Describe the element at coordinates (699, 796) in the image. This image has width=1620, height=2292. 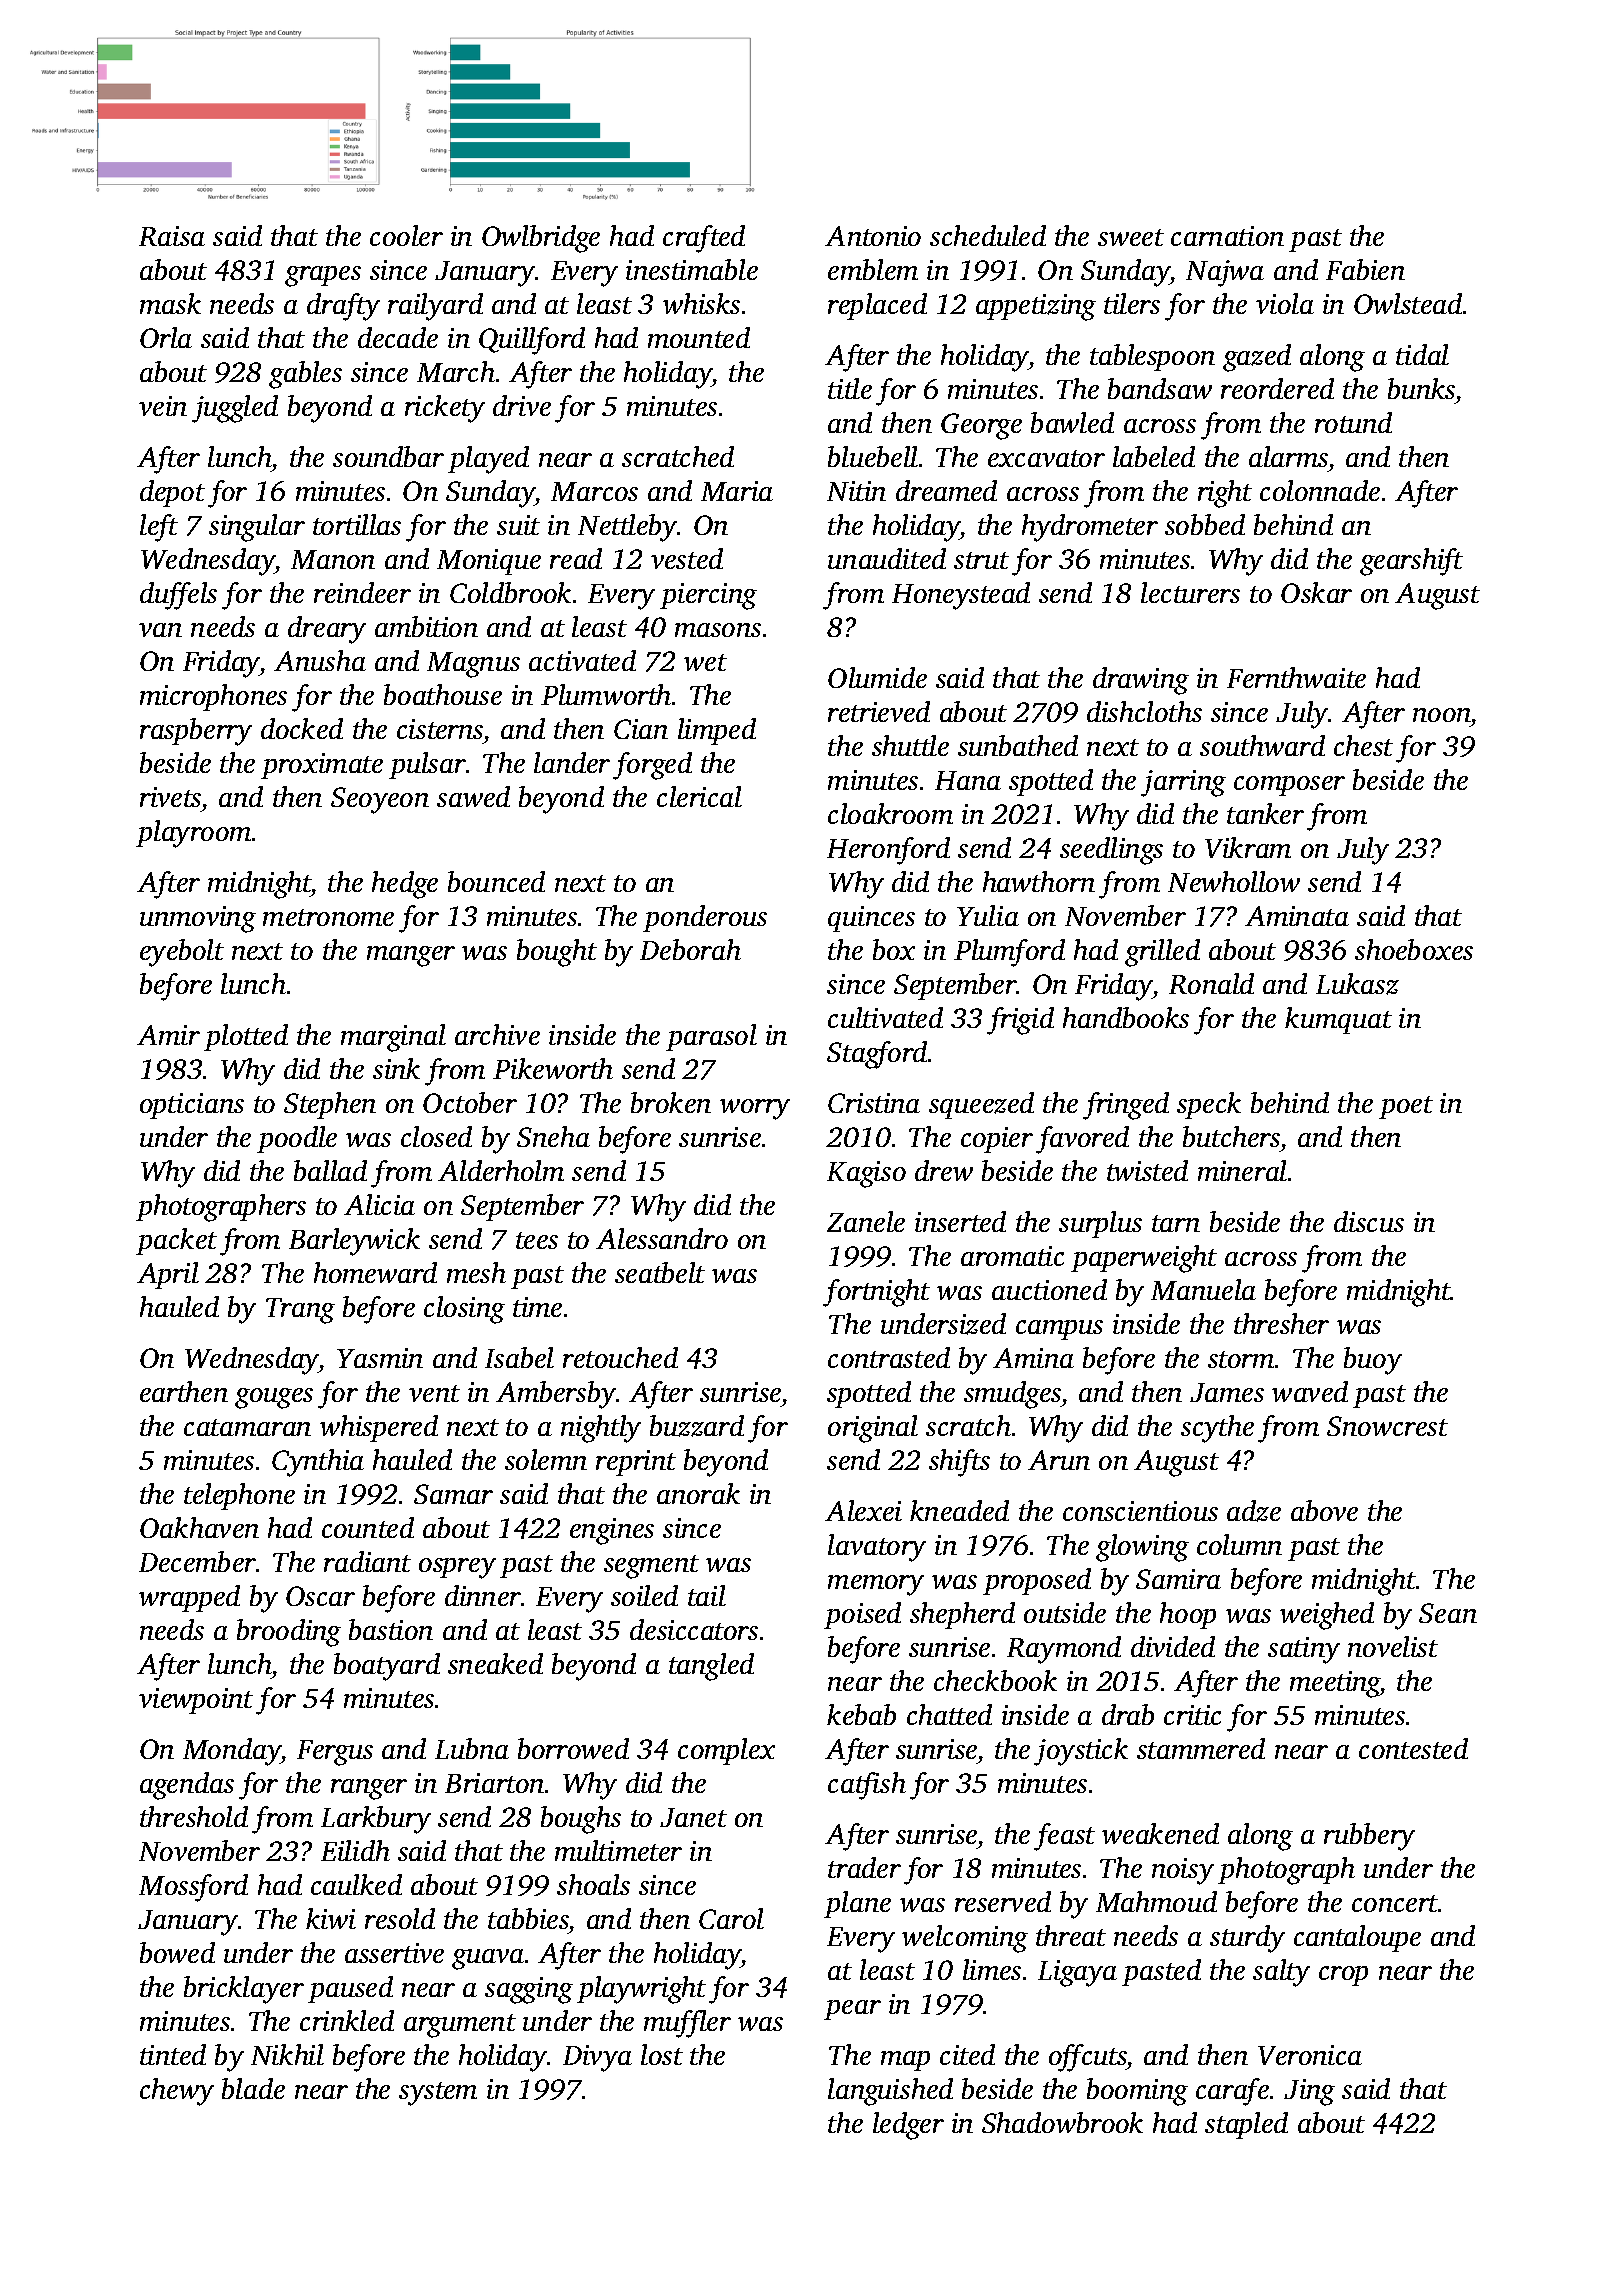
I see `clerical` at that location.
